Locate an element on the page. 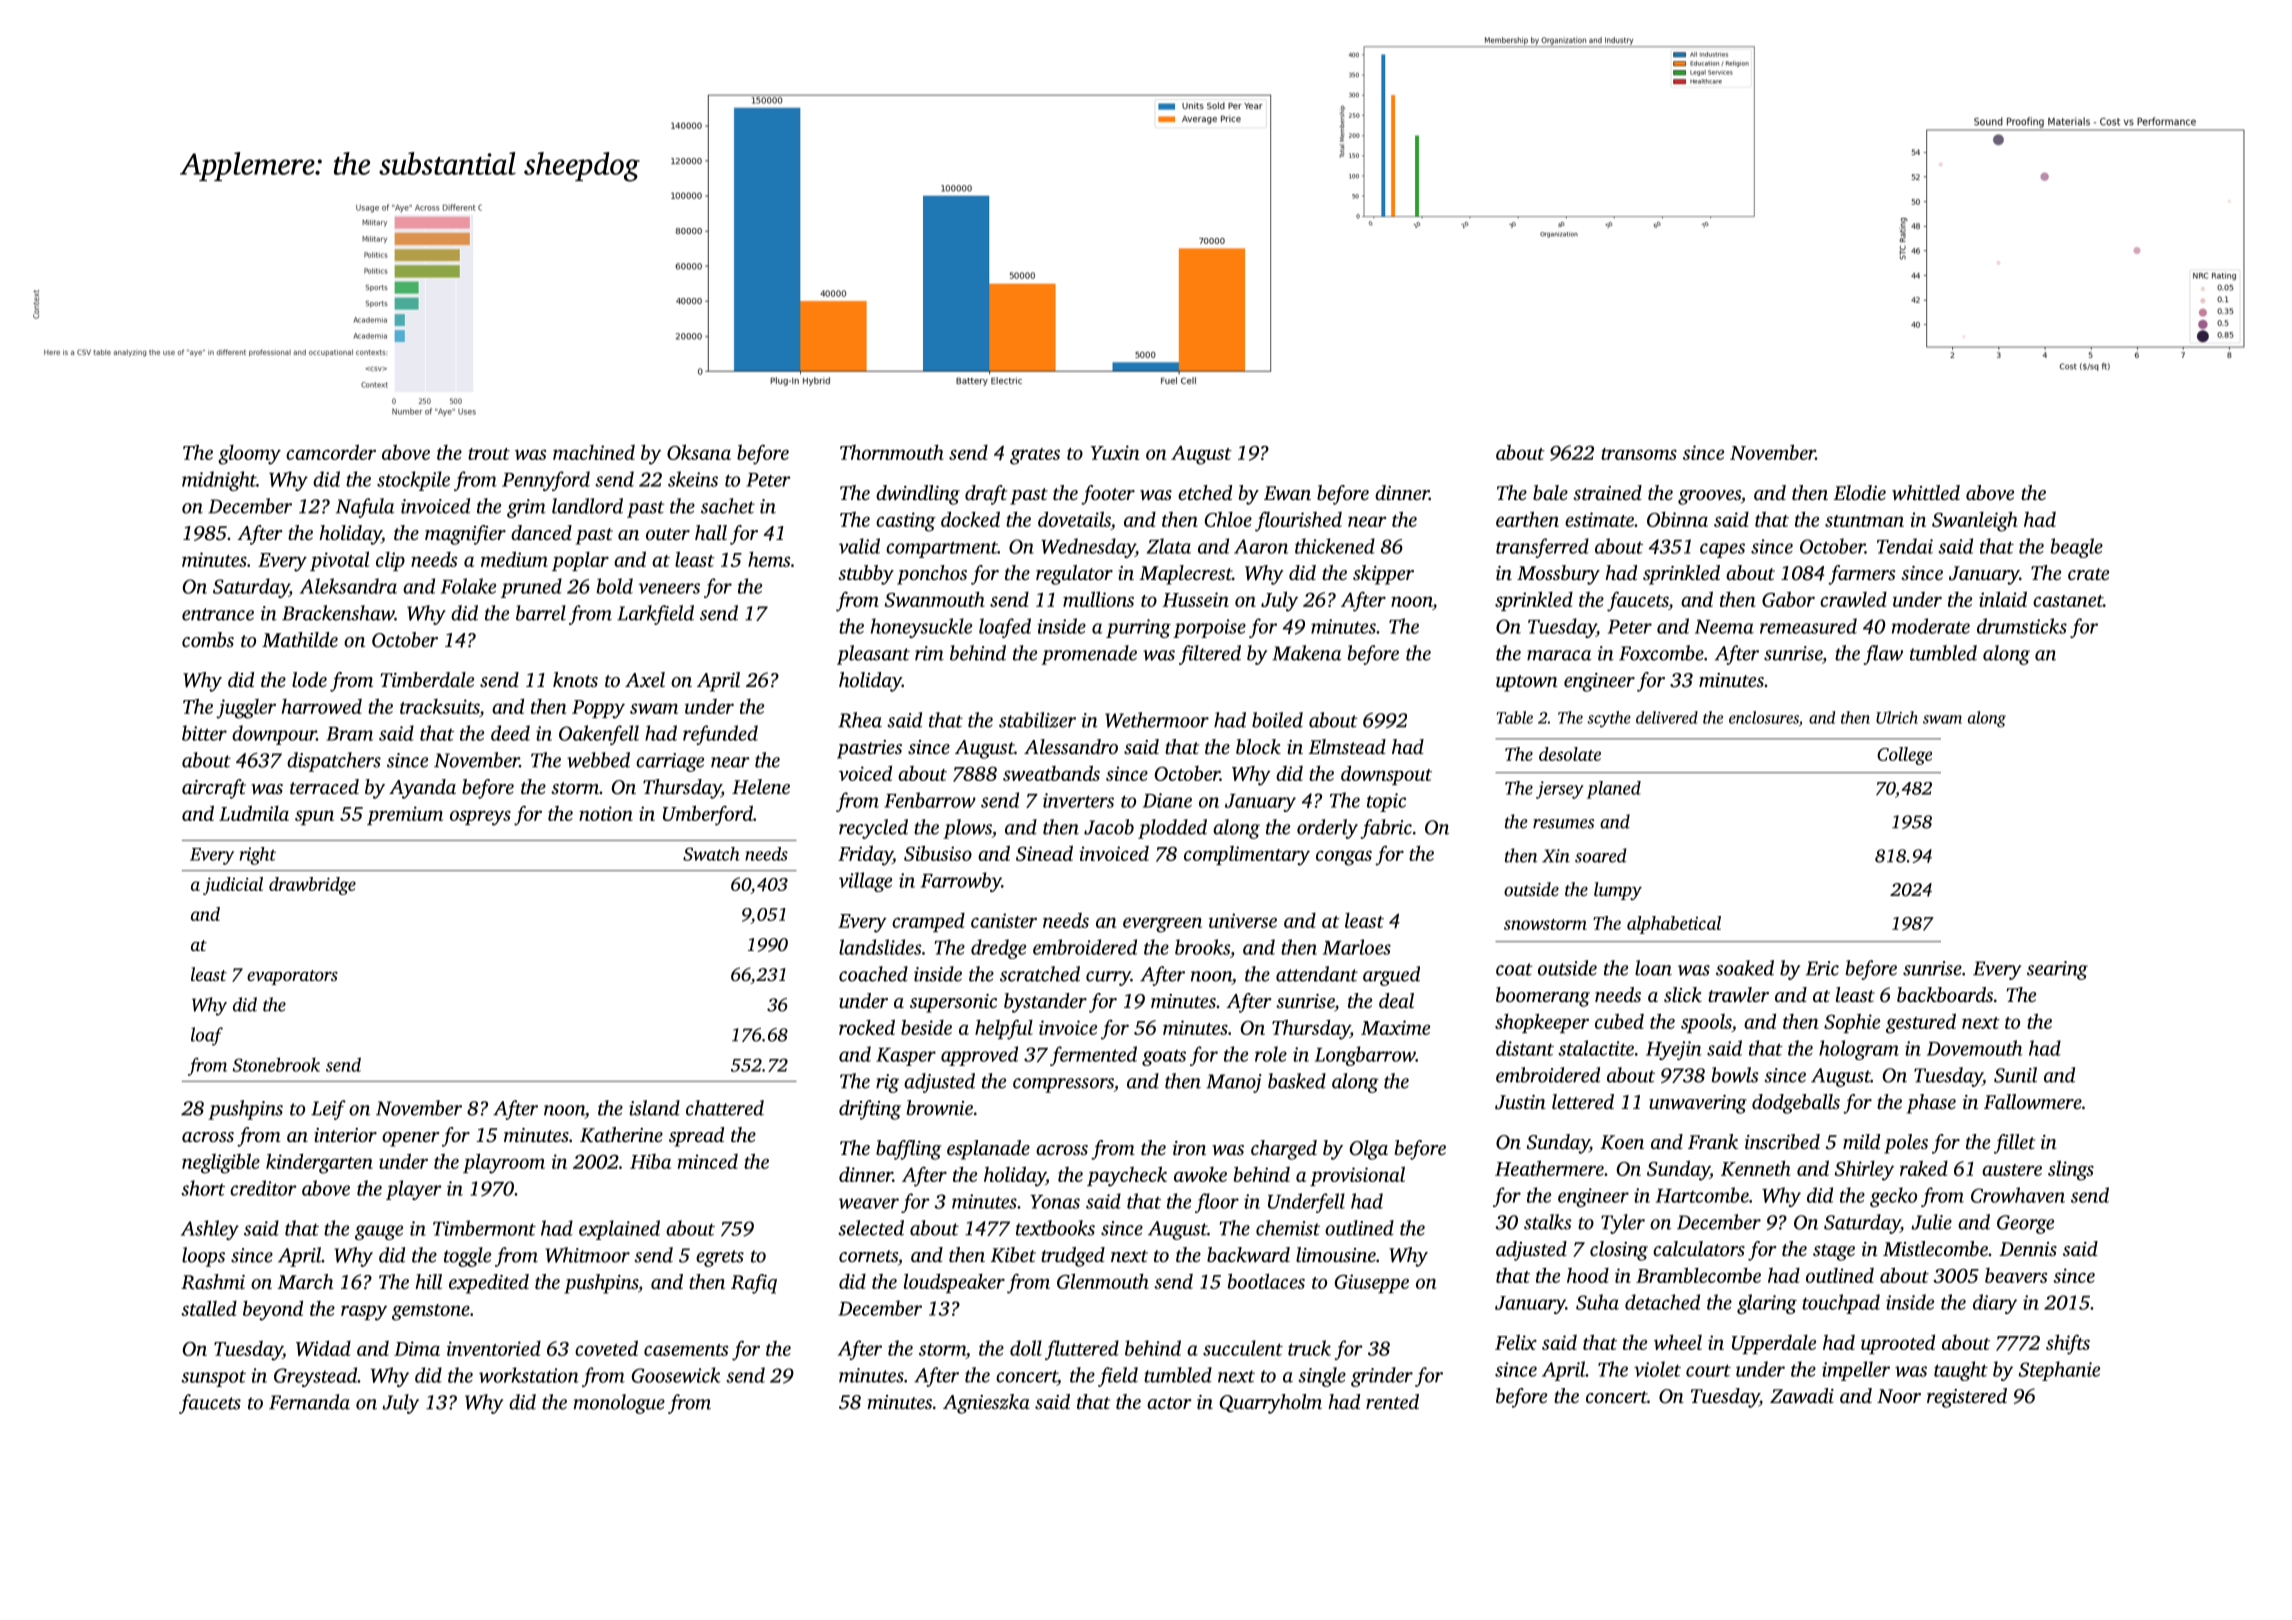 This document has height=1620, width=2292. docked is located at coordinates (970, 519).
